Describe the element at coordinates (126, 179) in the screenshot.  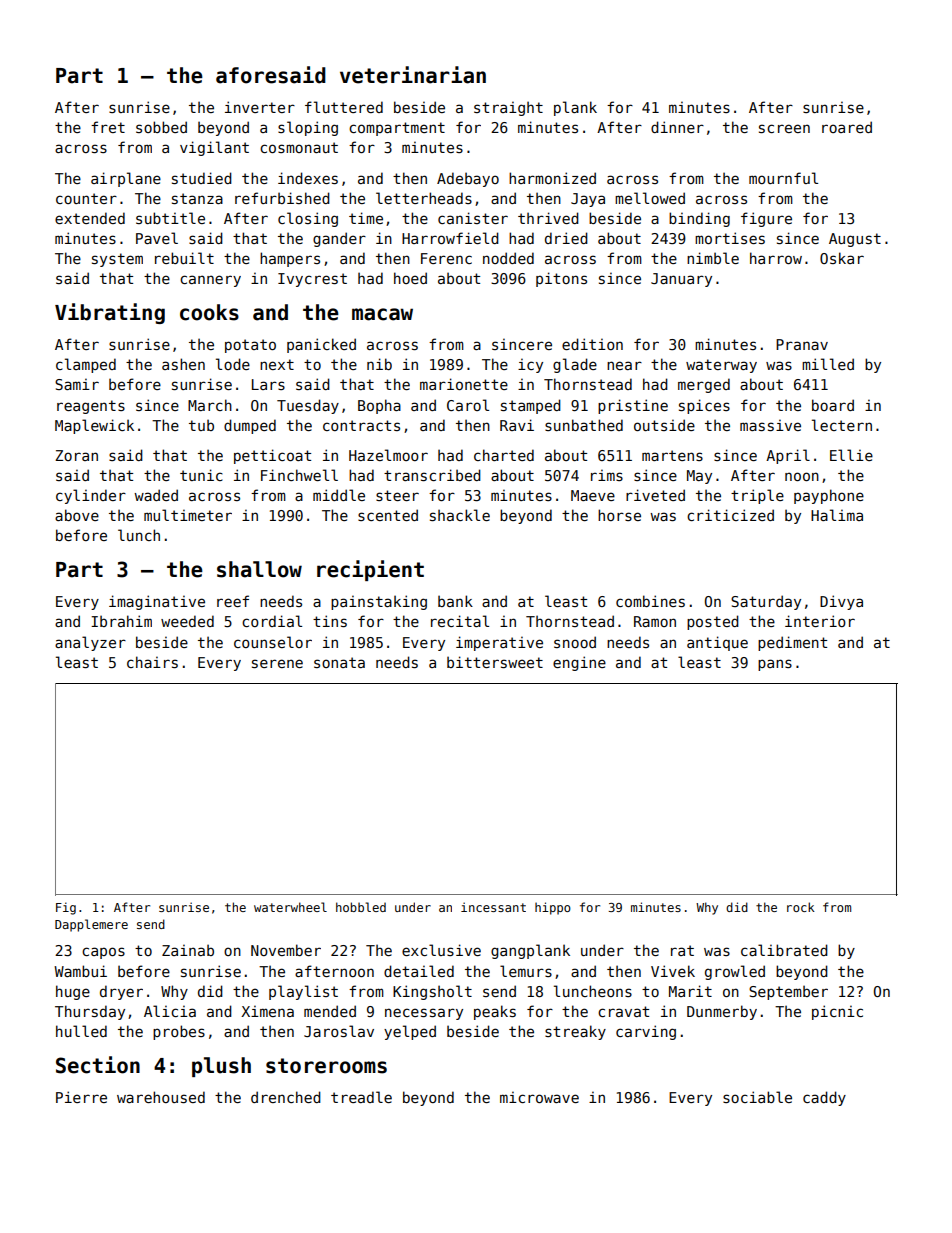
I see `airplane` at that location.
